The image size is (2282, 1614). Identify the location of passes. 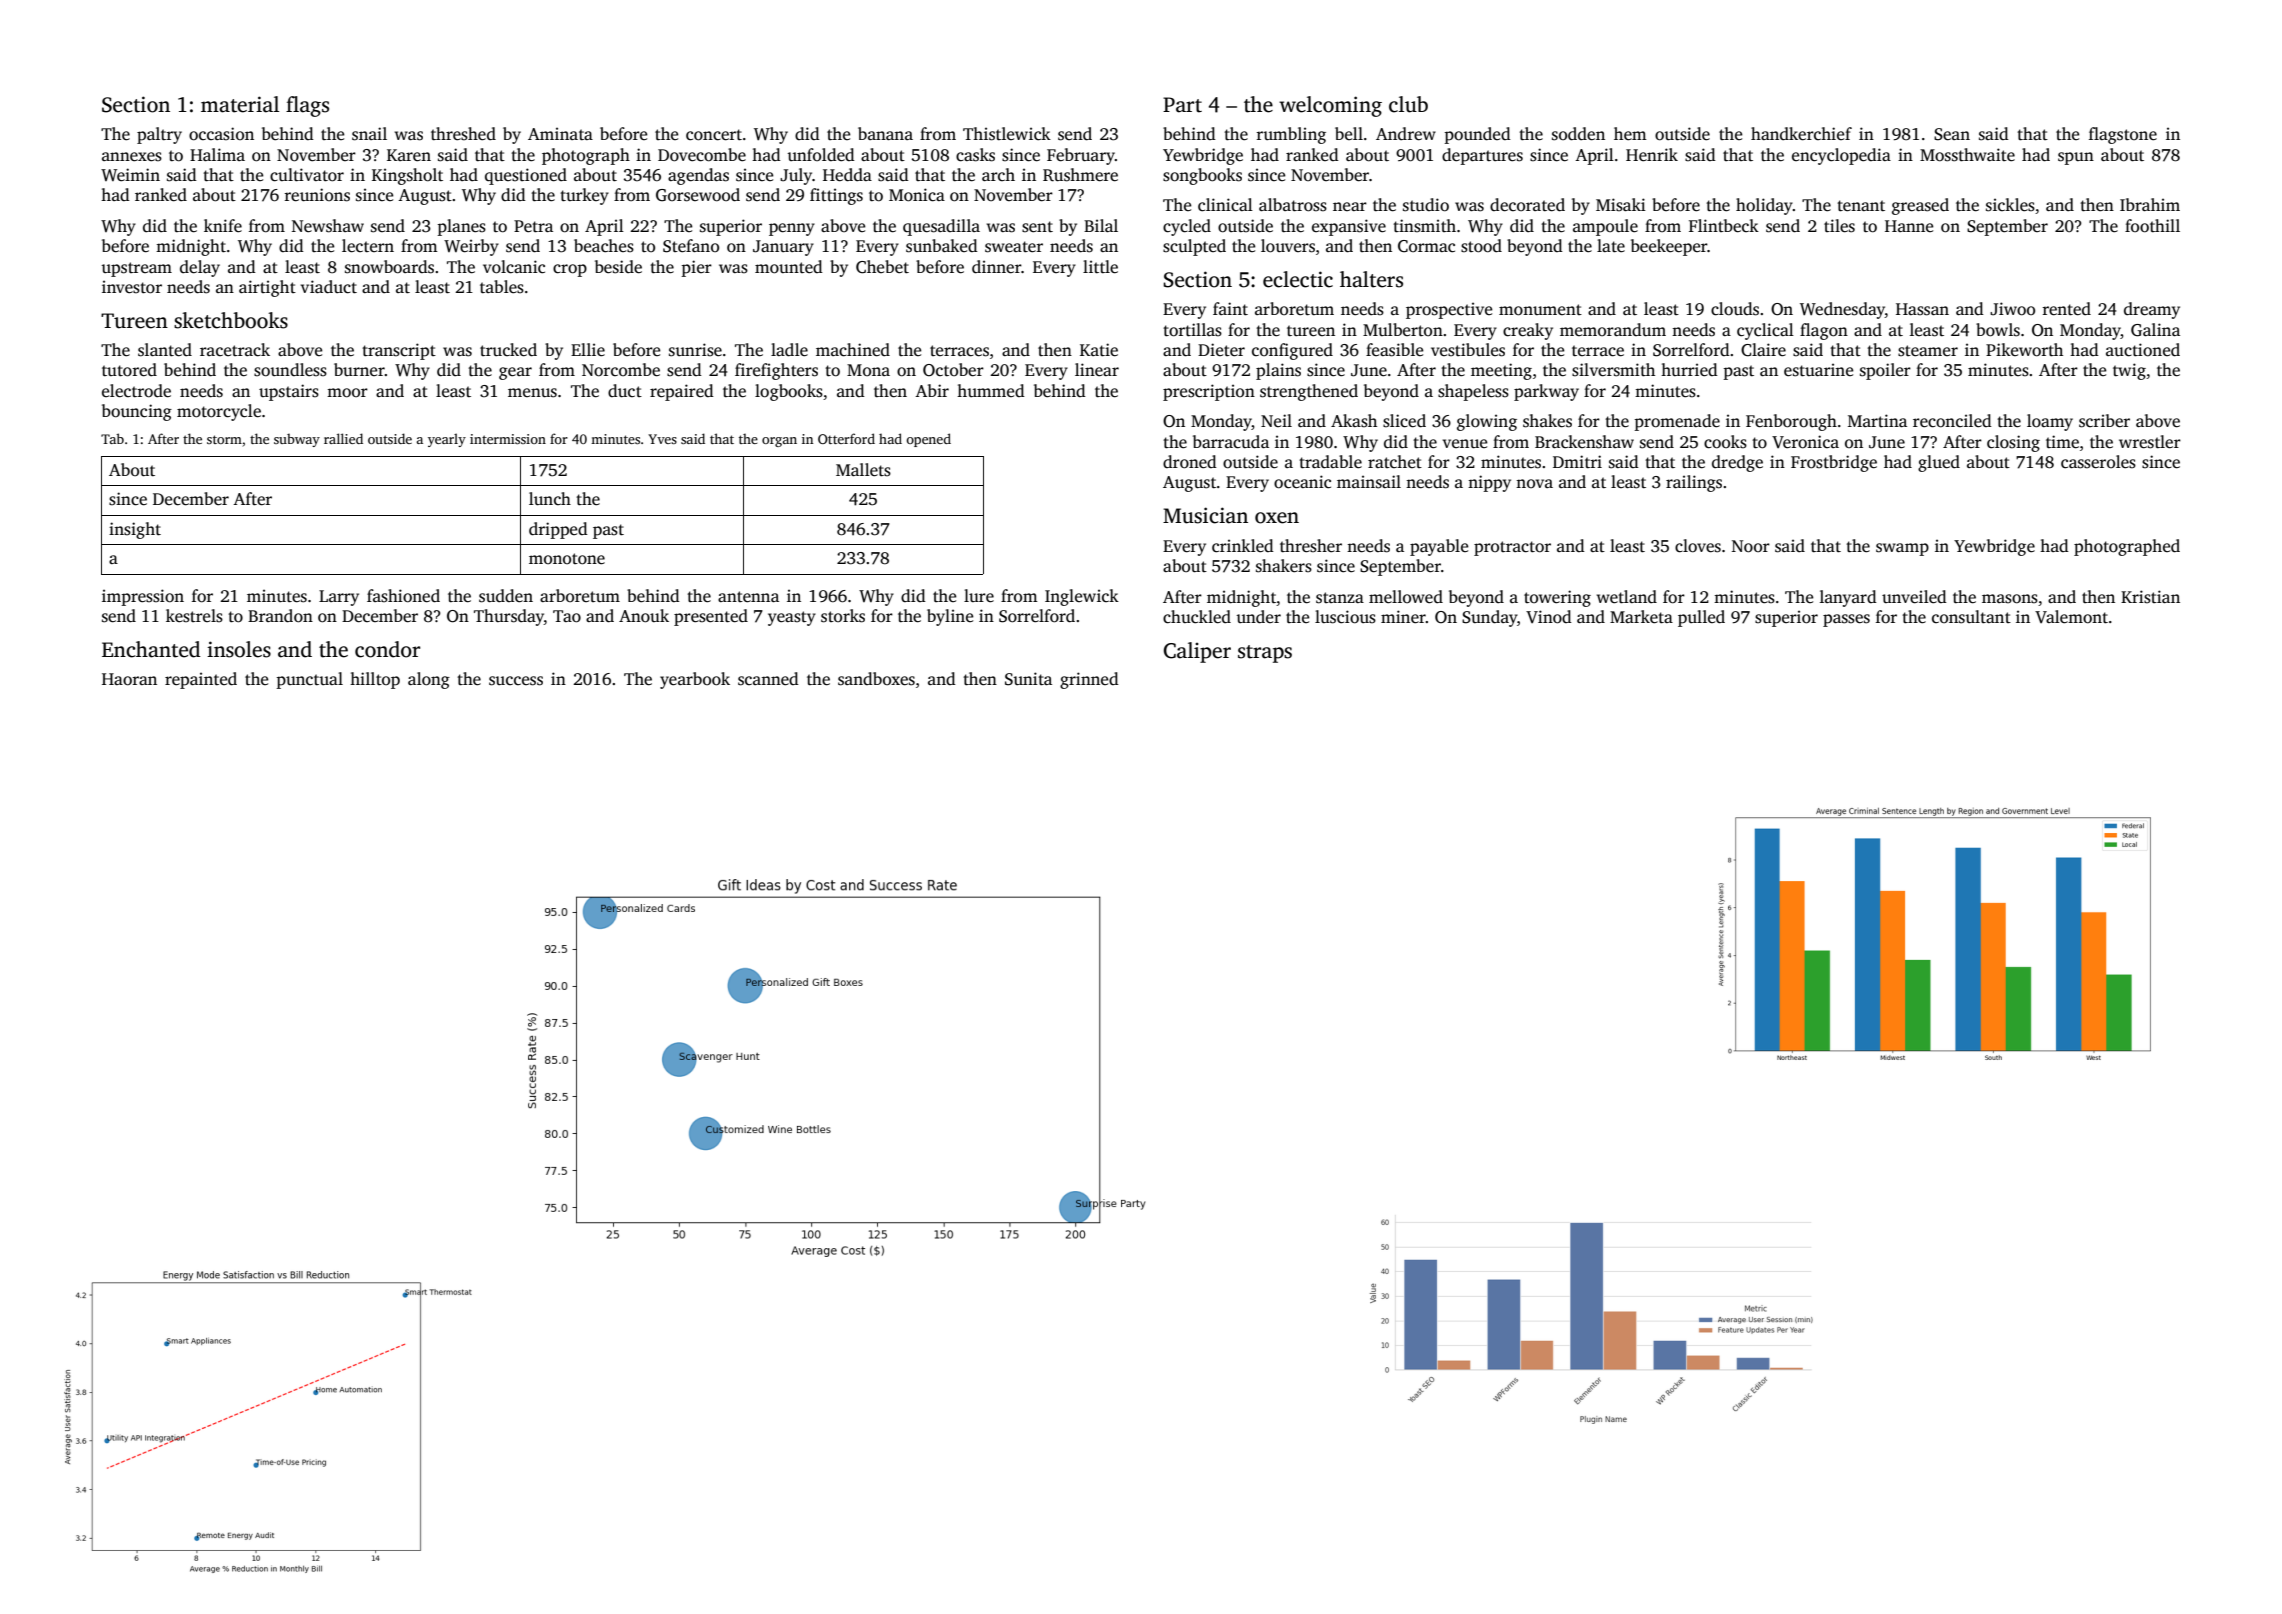
(1846, 620).
